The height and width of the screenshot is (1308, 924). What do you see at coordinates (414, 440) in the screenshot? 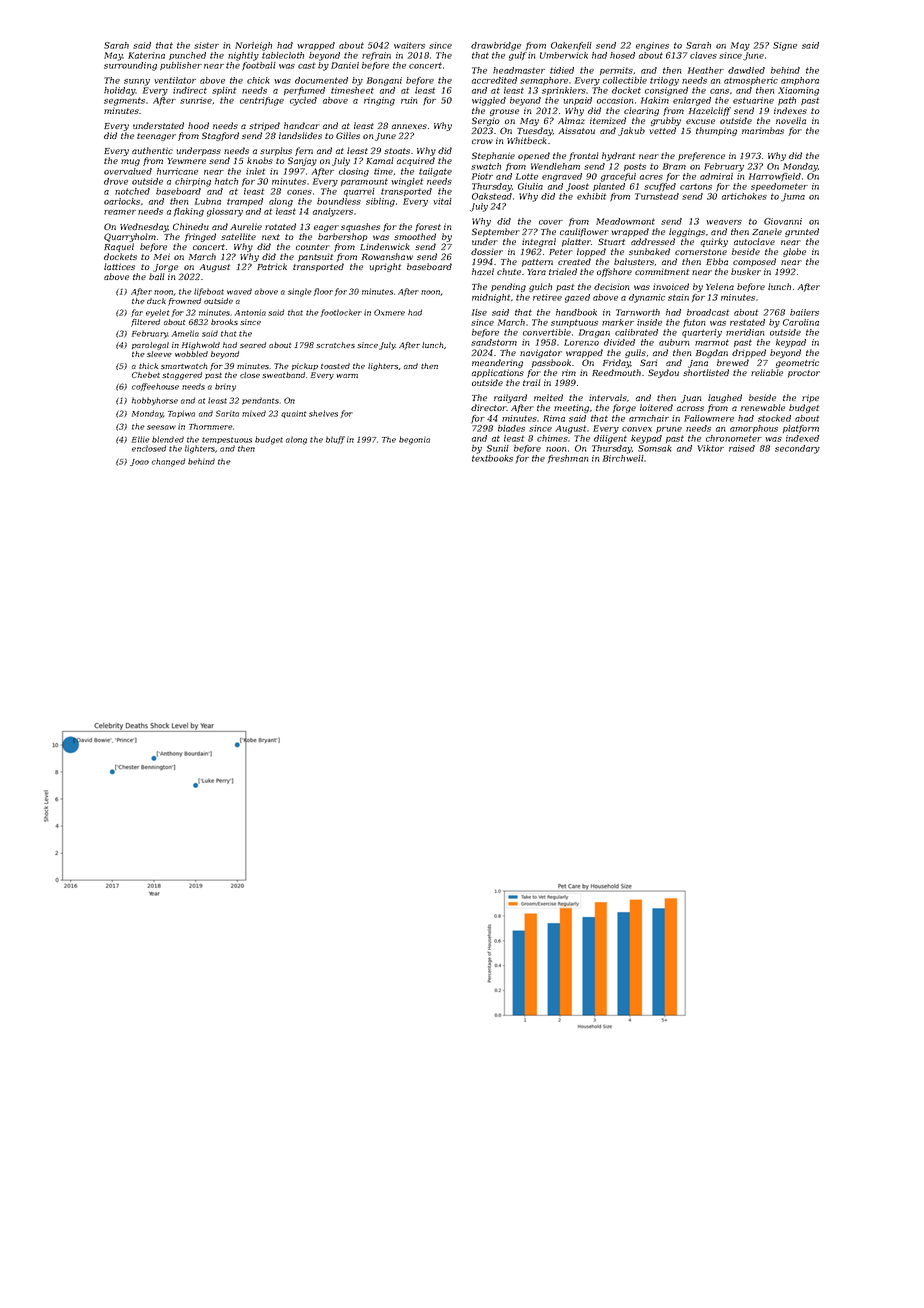
I see `begonia` at bounding box center [414, 440].
